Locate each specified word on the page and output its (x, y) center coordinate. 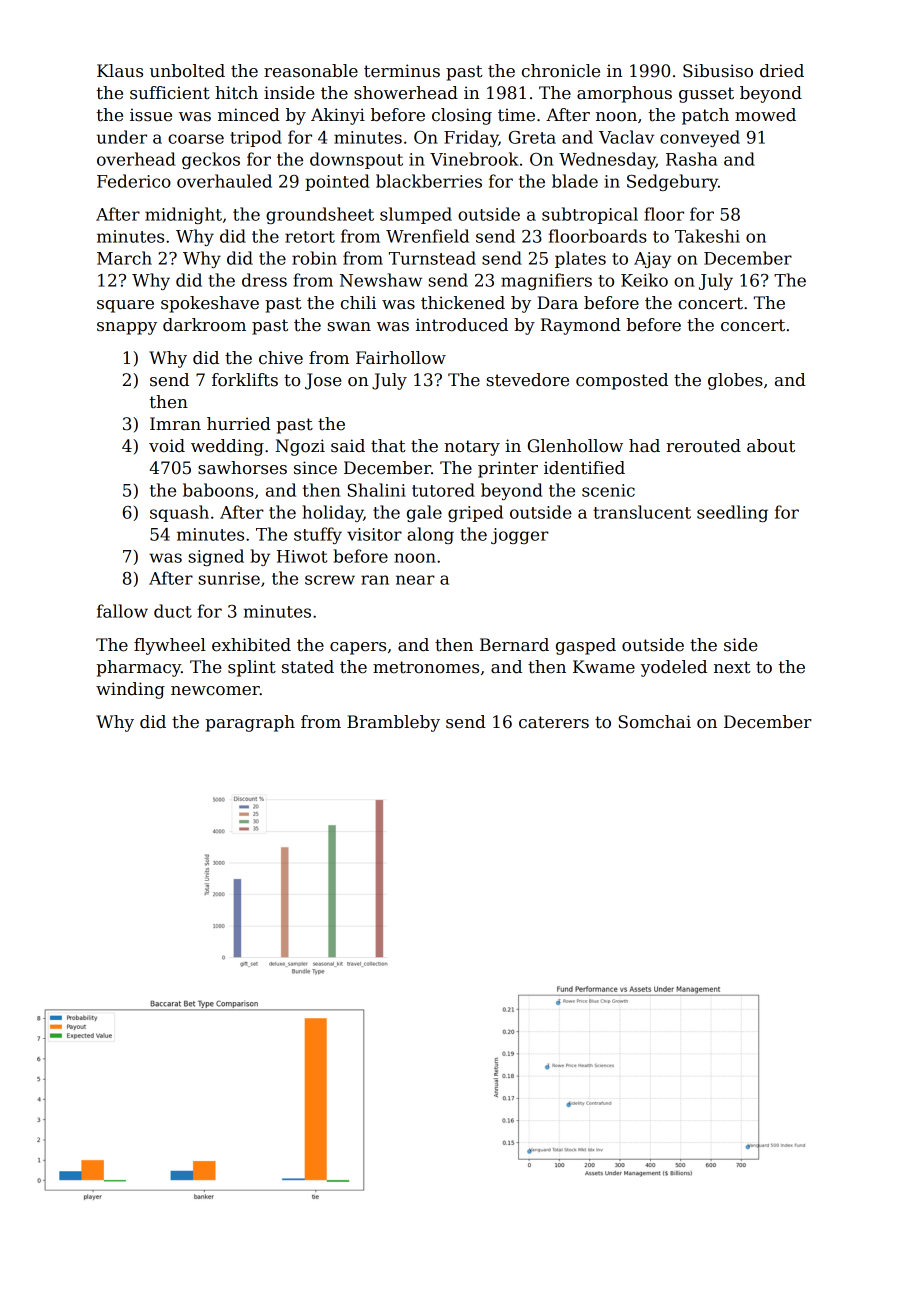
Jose (323, 381)
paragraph (250, 723)
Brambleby (393, 723)
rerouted (703, 446)
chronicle (561, 71)
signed (216, 557)
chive (281, 358)
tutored (443, 490)
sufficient (170, 93)
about (771, 446)
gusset (706, 95)
